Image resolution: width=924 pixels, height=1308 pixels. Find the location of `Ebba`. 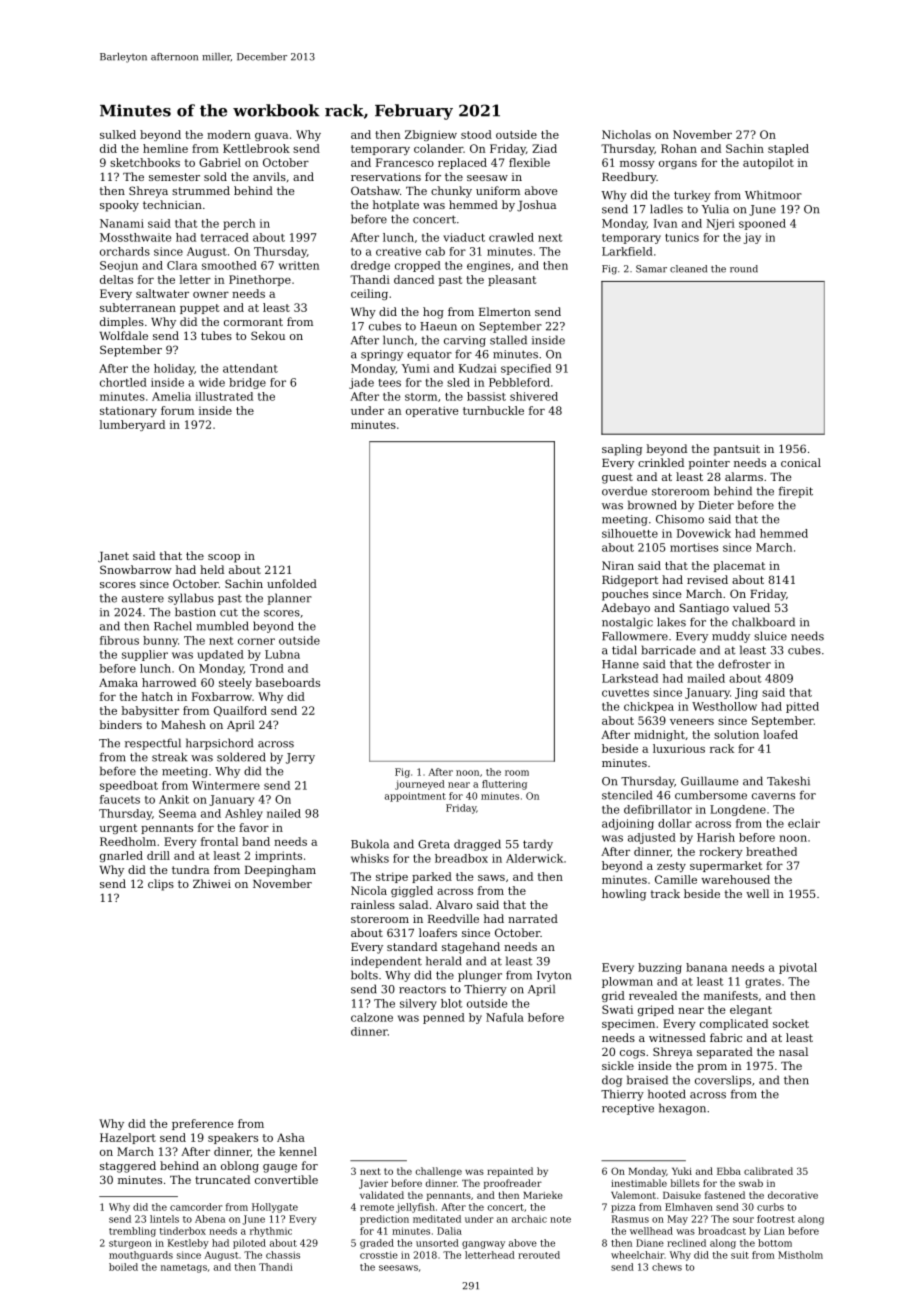

Ebba is located at coordinates (729, 1171).
